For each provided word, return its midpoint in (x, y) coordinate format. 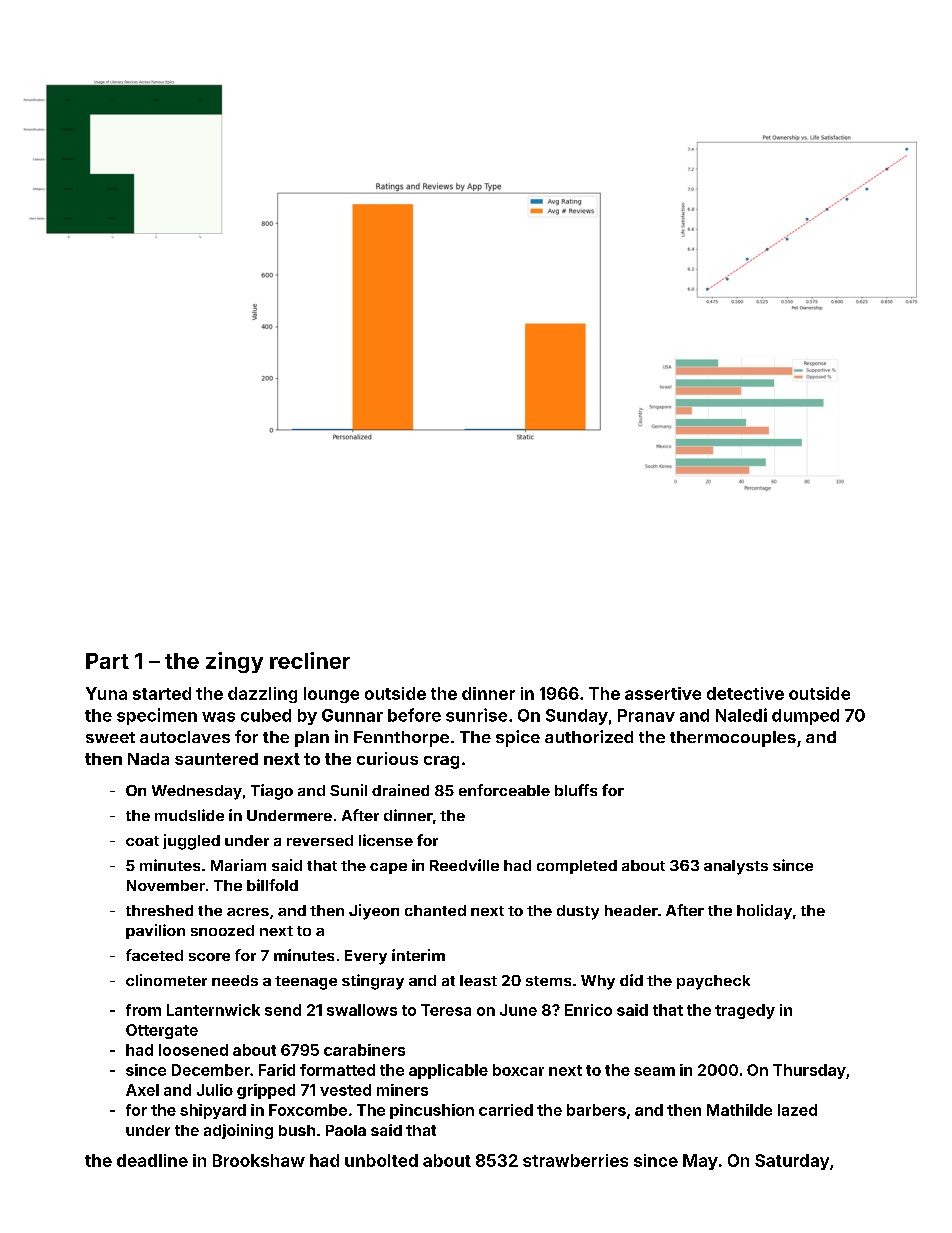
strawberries (575, 1160)
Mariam (238, 865)
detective (745, 693)
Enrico (588, 1010)
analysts (736, 867)
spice (518, 738)
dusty (578, 912)
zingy (234, 662)
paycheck (713, 982)
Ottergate (162, 1031)
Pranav (646, 715)
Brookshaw (259, 1160)
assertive (663, 693)
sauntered (216, 759)
